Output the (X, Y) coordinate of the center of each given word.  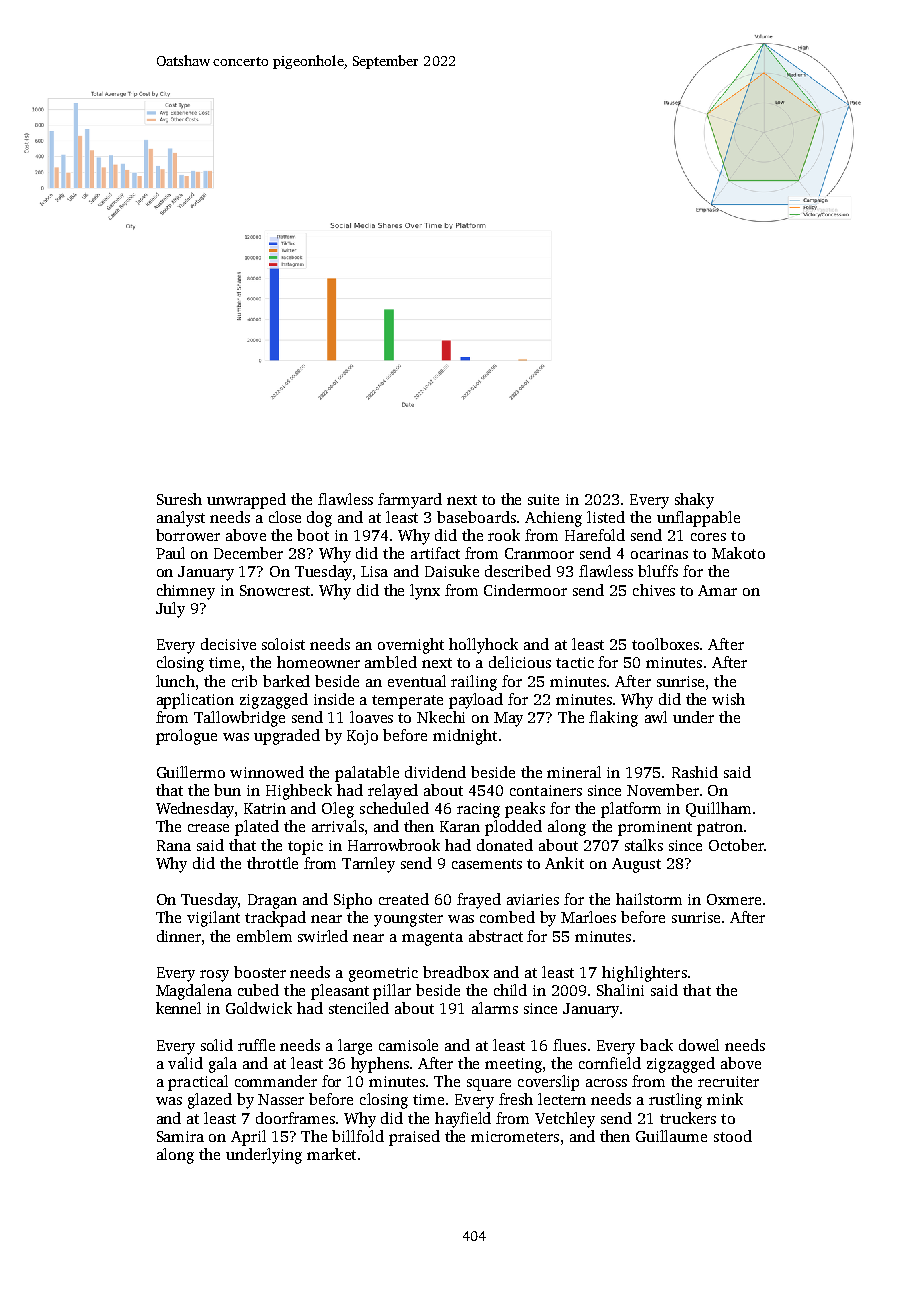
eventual (417, 681)
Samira (180, 1136)
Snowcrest (275, 590)
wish (728, 699)
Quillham (718, 809)
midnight (465, 737)
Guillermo (191, 772)
